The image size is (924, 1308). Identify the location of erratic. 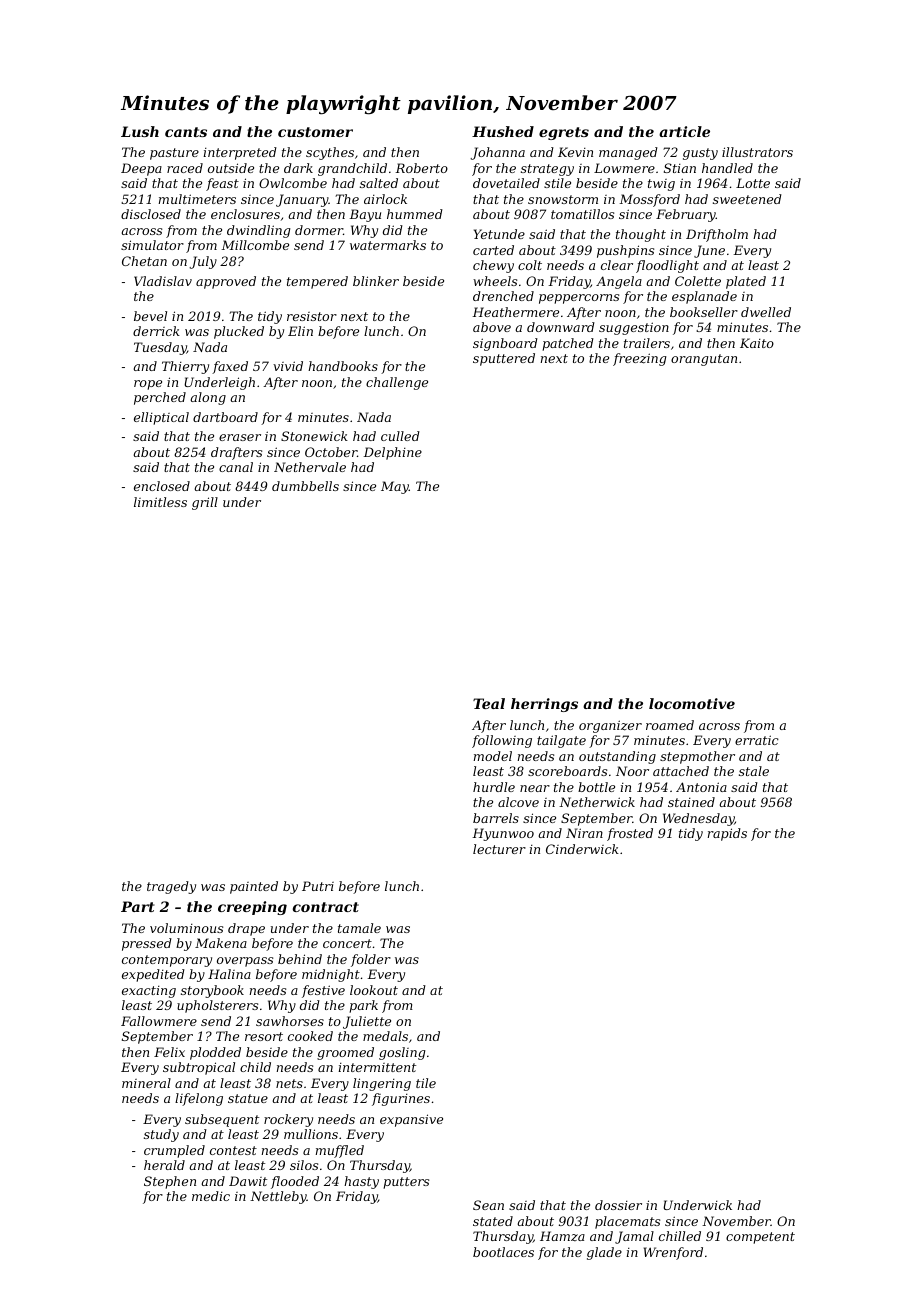
(757, 740).
